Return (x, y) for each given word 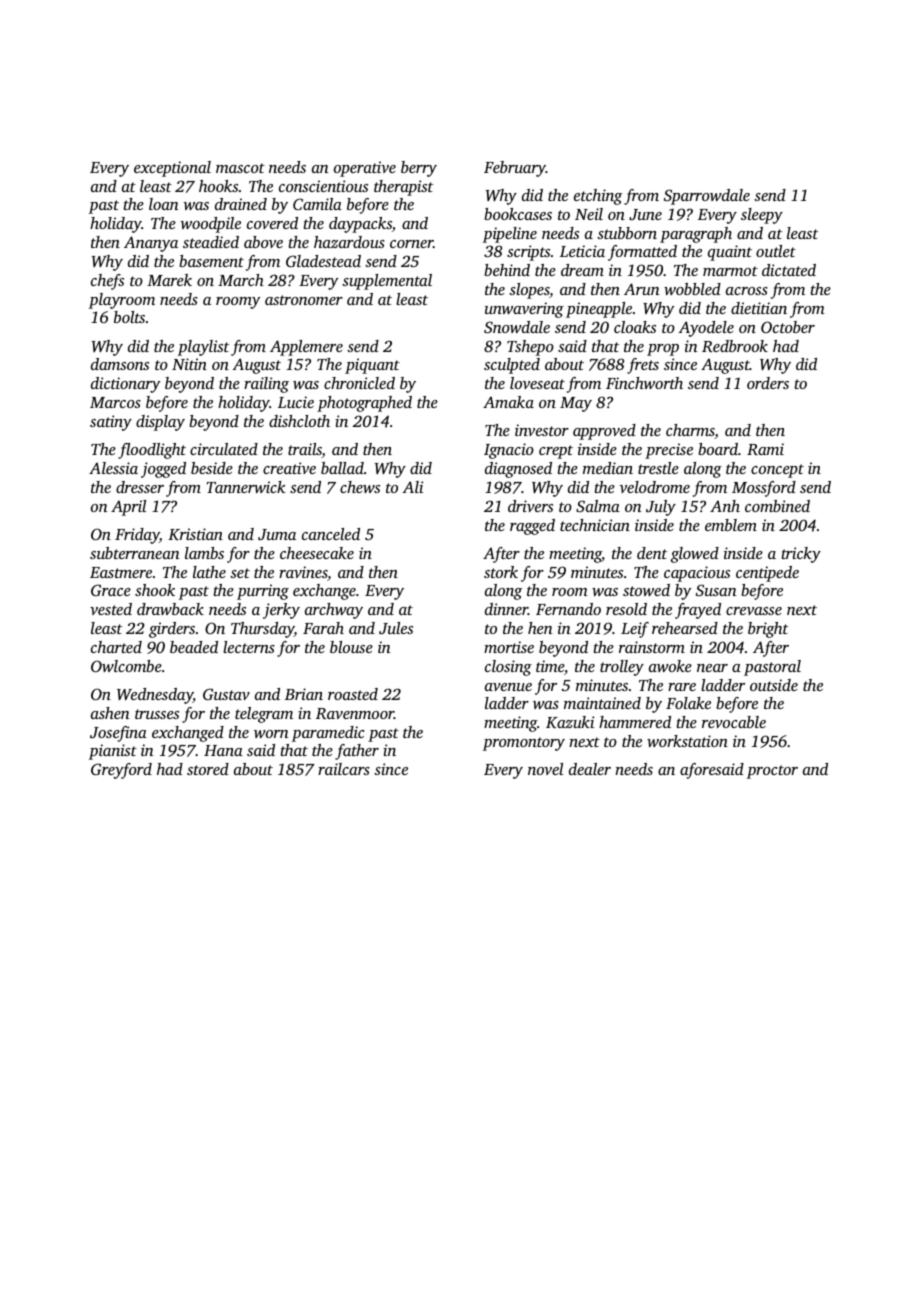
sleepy (762, 216)
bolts (129, 317)
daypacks (360, 225)
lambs (204, 553)
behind (507, 270)
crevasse (754, 611)
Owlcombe (126, 666)
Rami (765, 449)
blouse (351, 647)
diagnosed (518, 470)
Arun (642, 289)
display (160, 423)
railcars (344, 769)
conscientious (323, 186)
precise (669, 451)
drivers (530, 506)
